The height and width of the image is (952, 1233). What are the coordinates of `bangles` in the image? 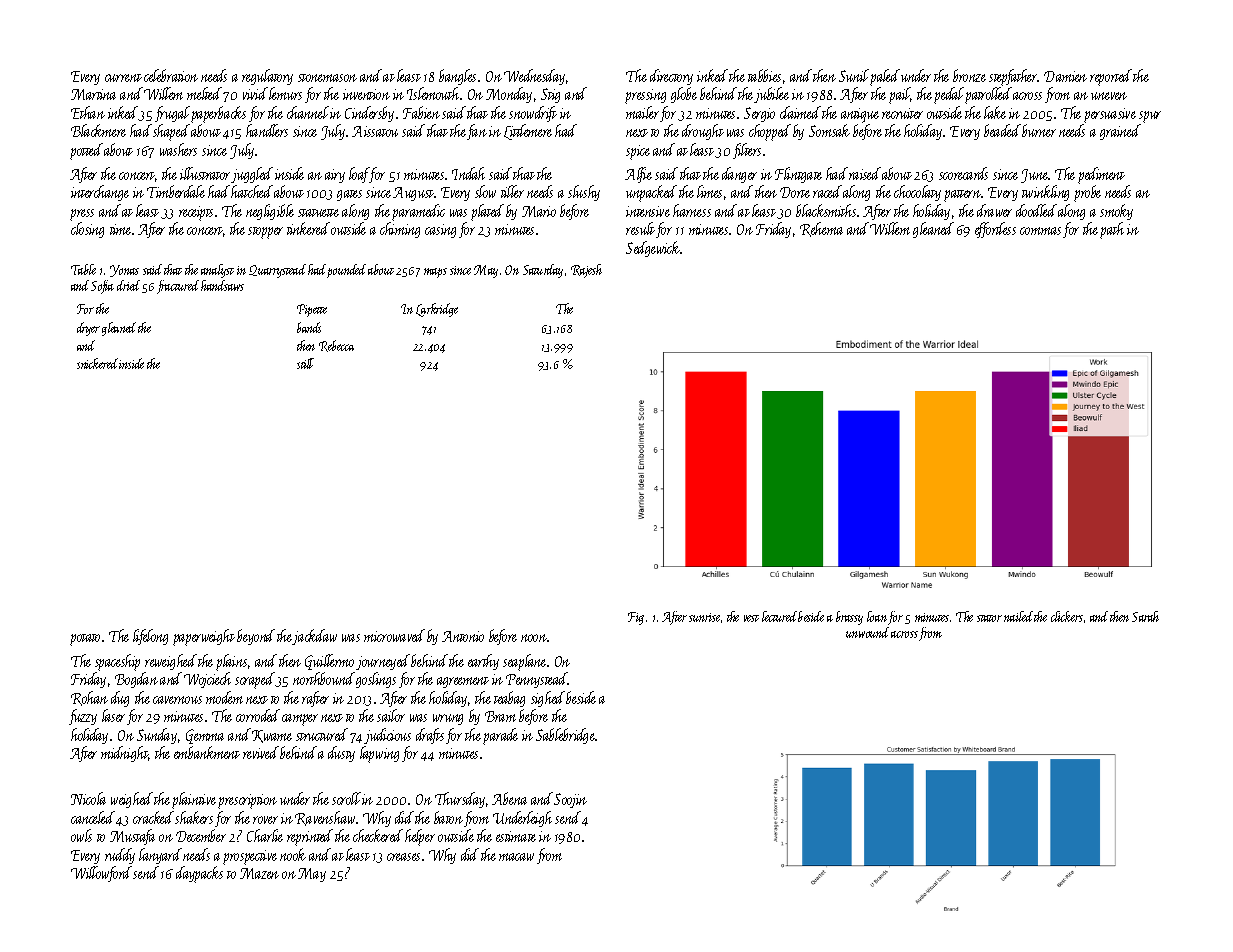 It's located at (457, 77).
